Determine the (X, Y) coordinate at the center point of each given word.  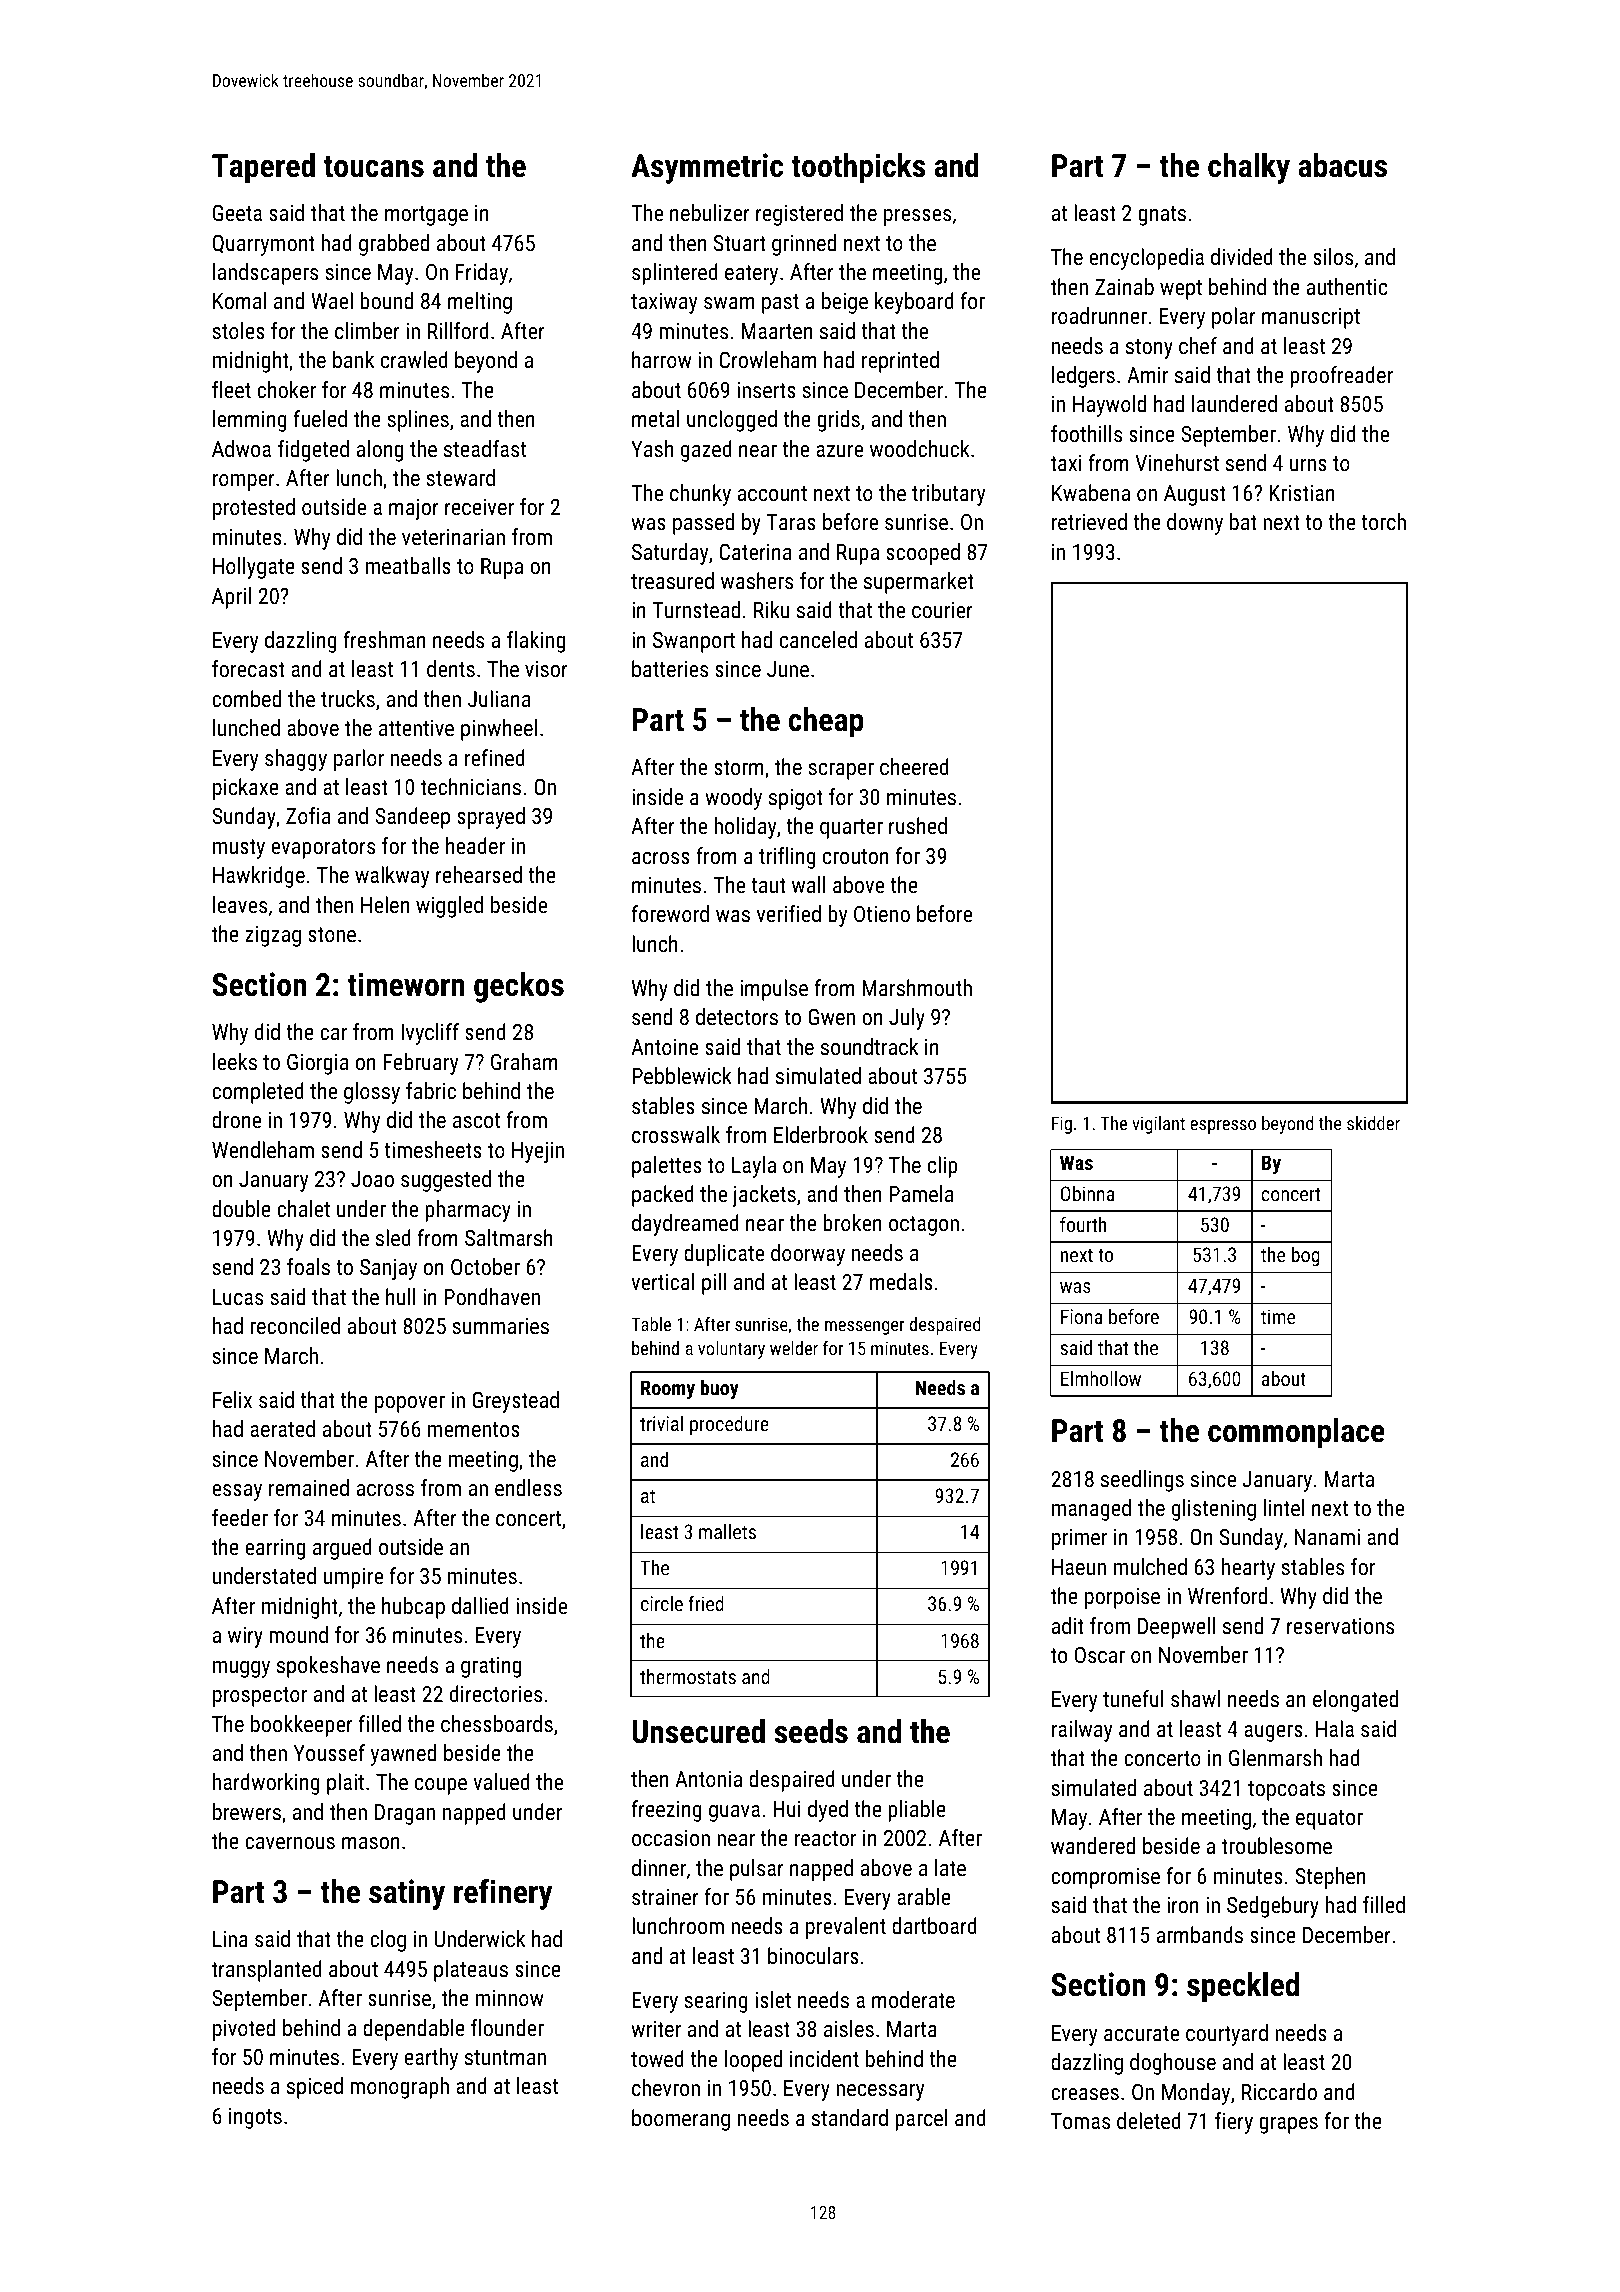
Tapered (263, 168)
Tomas (1080, 2121)
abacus (1342, 165)
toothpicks (858, 168)
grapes (1288, 2125)
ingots (255, 2118)
